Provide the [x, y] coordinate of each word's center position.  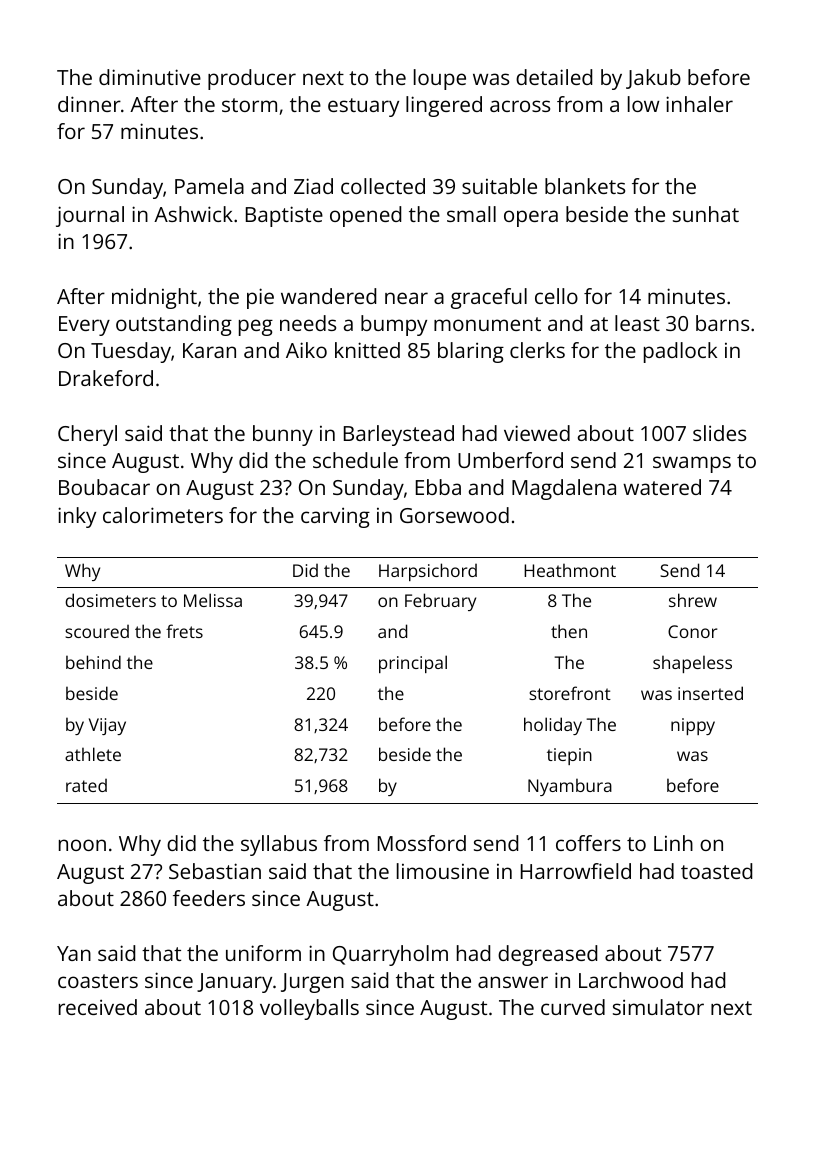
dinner [89, 104]
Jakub [653, 79]
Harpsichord [428, 572]
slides [719, 433]
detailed [554, 77]
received [98, 1007]
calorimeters [163, 515]
